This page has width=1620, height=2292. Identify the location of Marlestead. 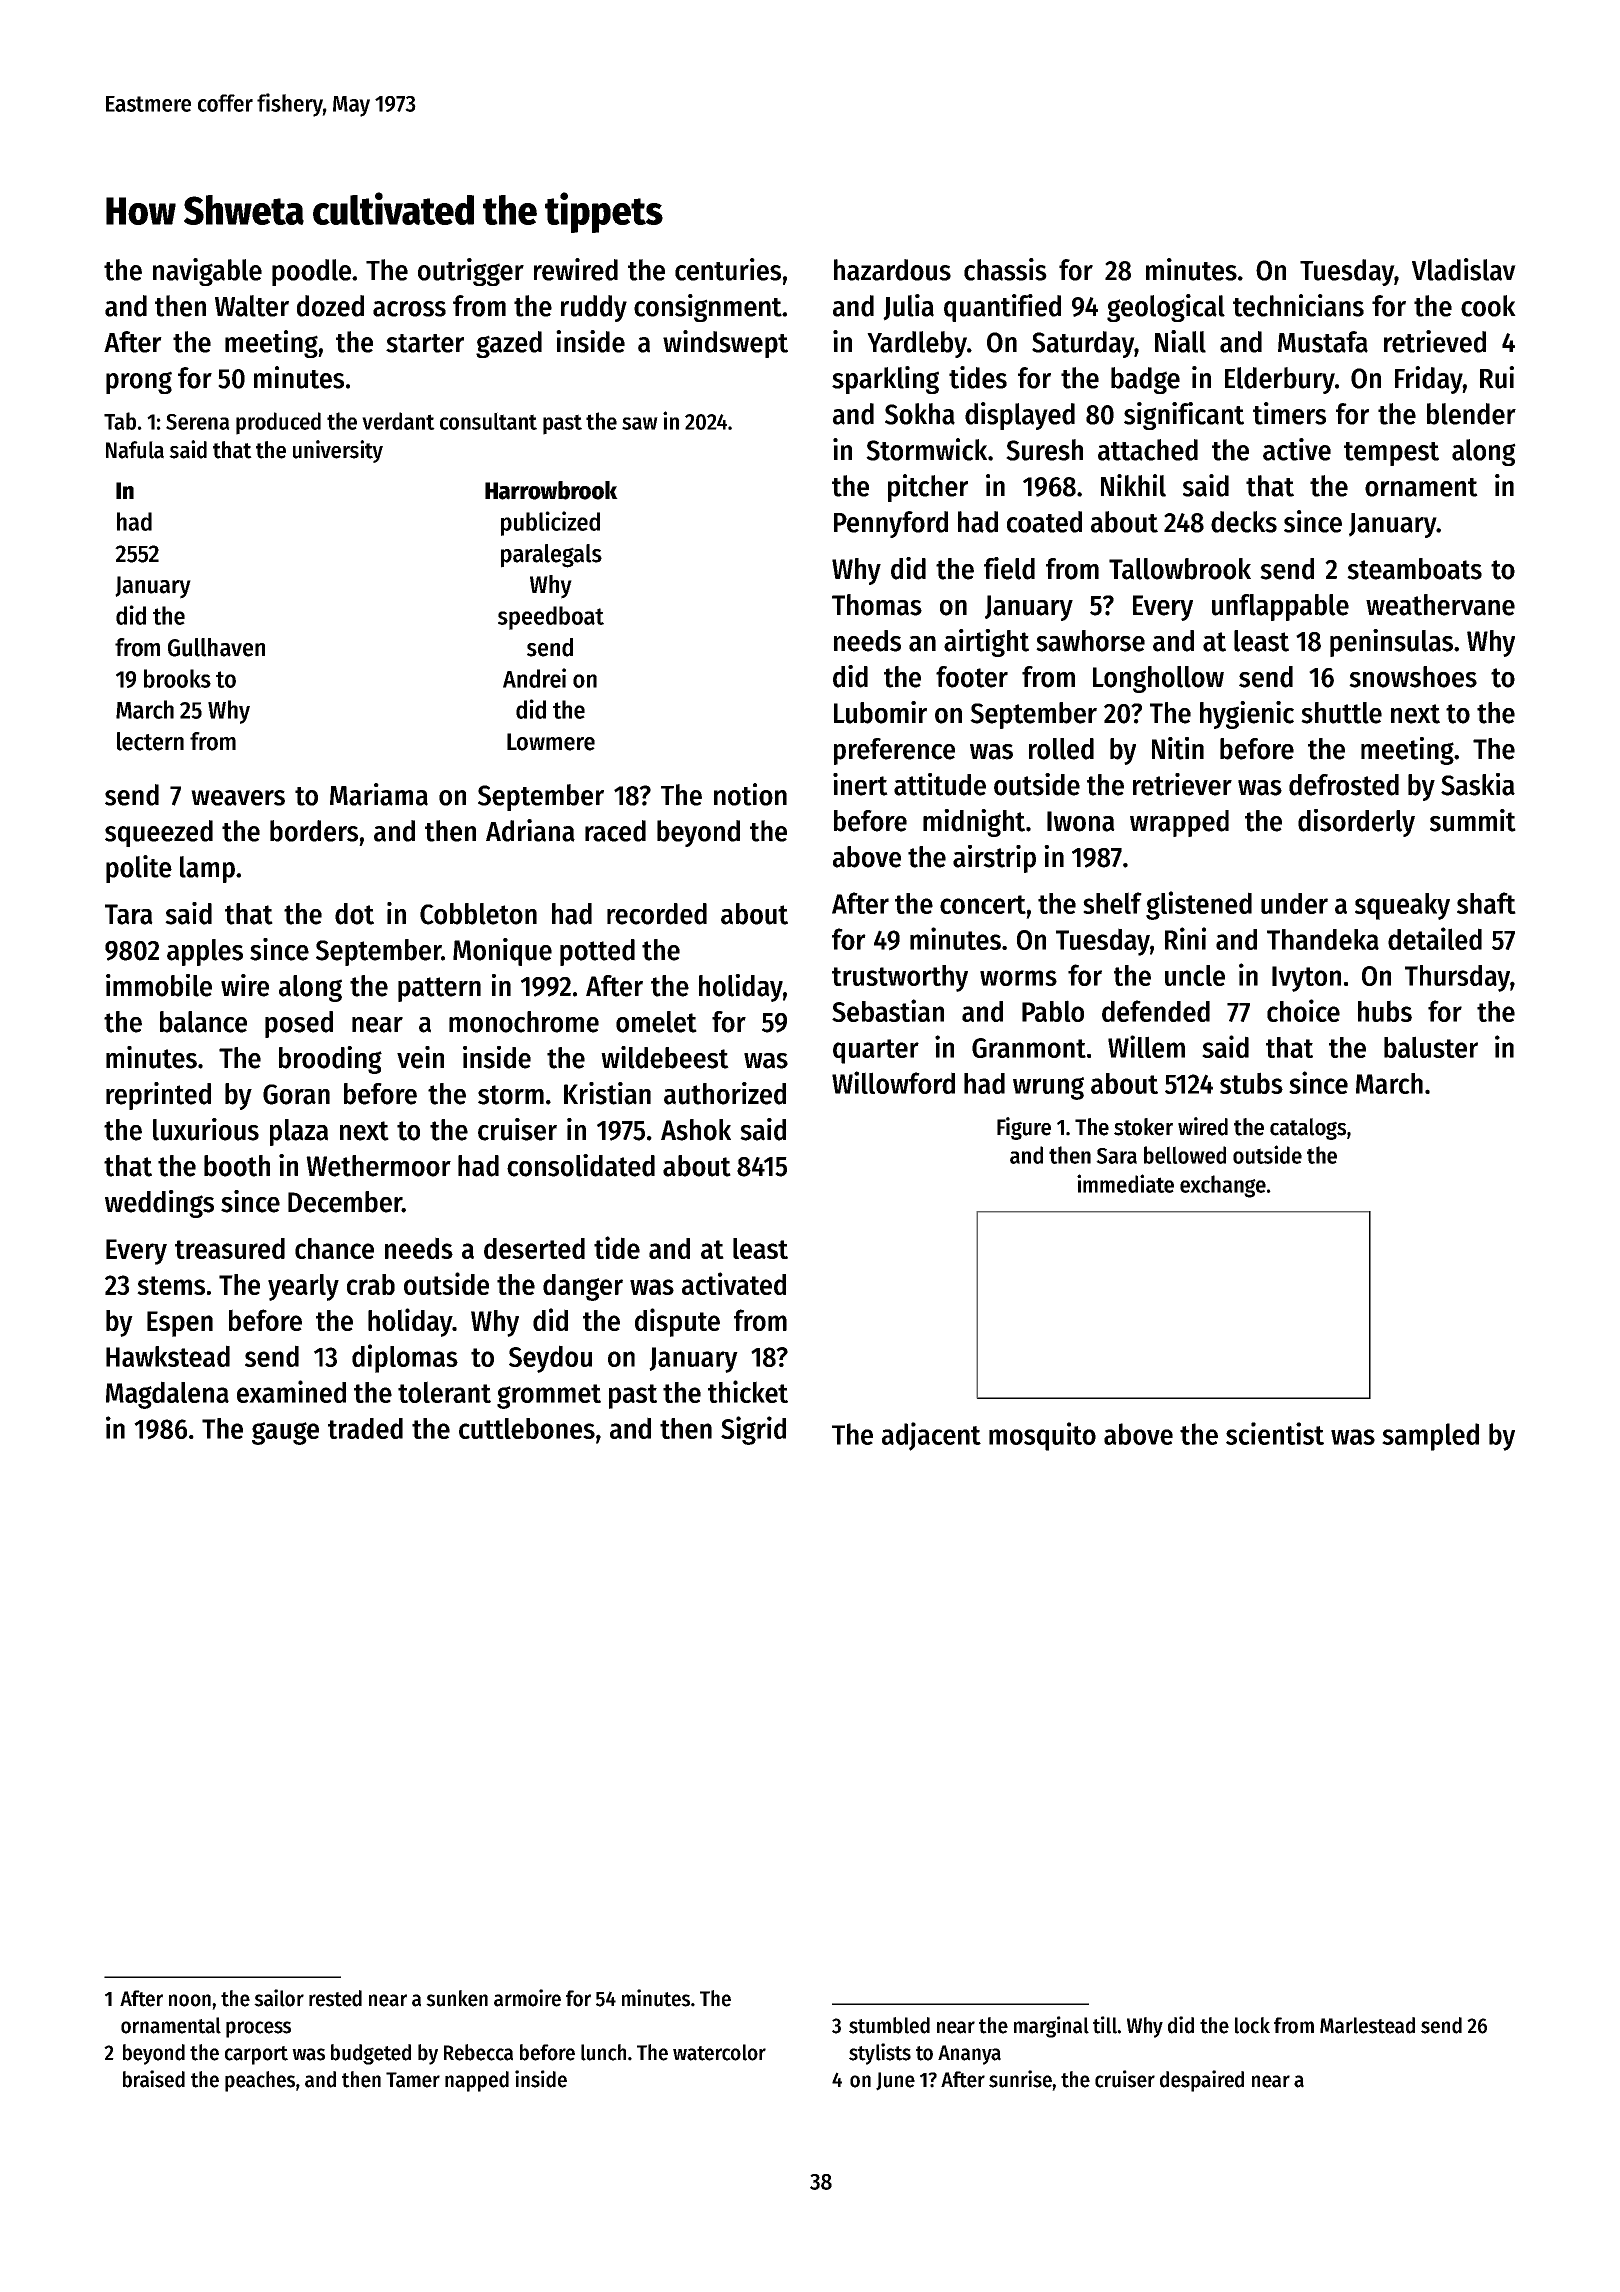
(1367, 2025).
